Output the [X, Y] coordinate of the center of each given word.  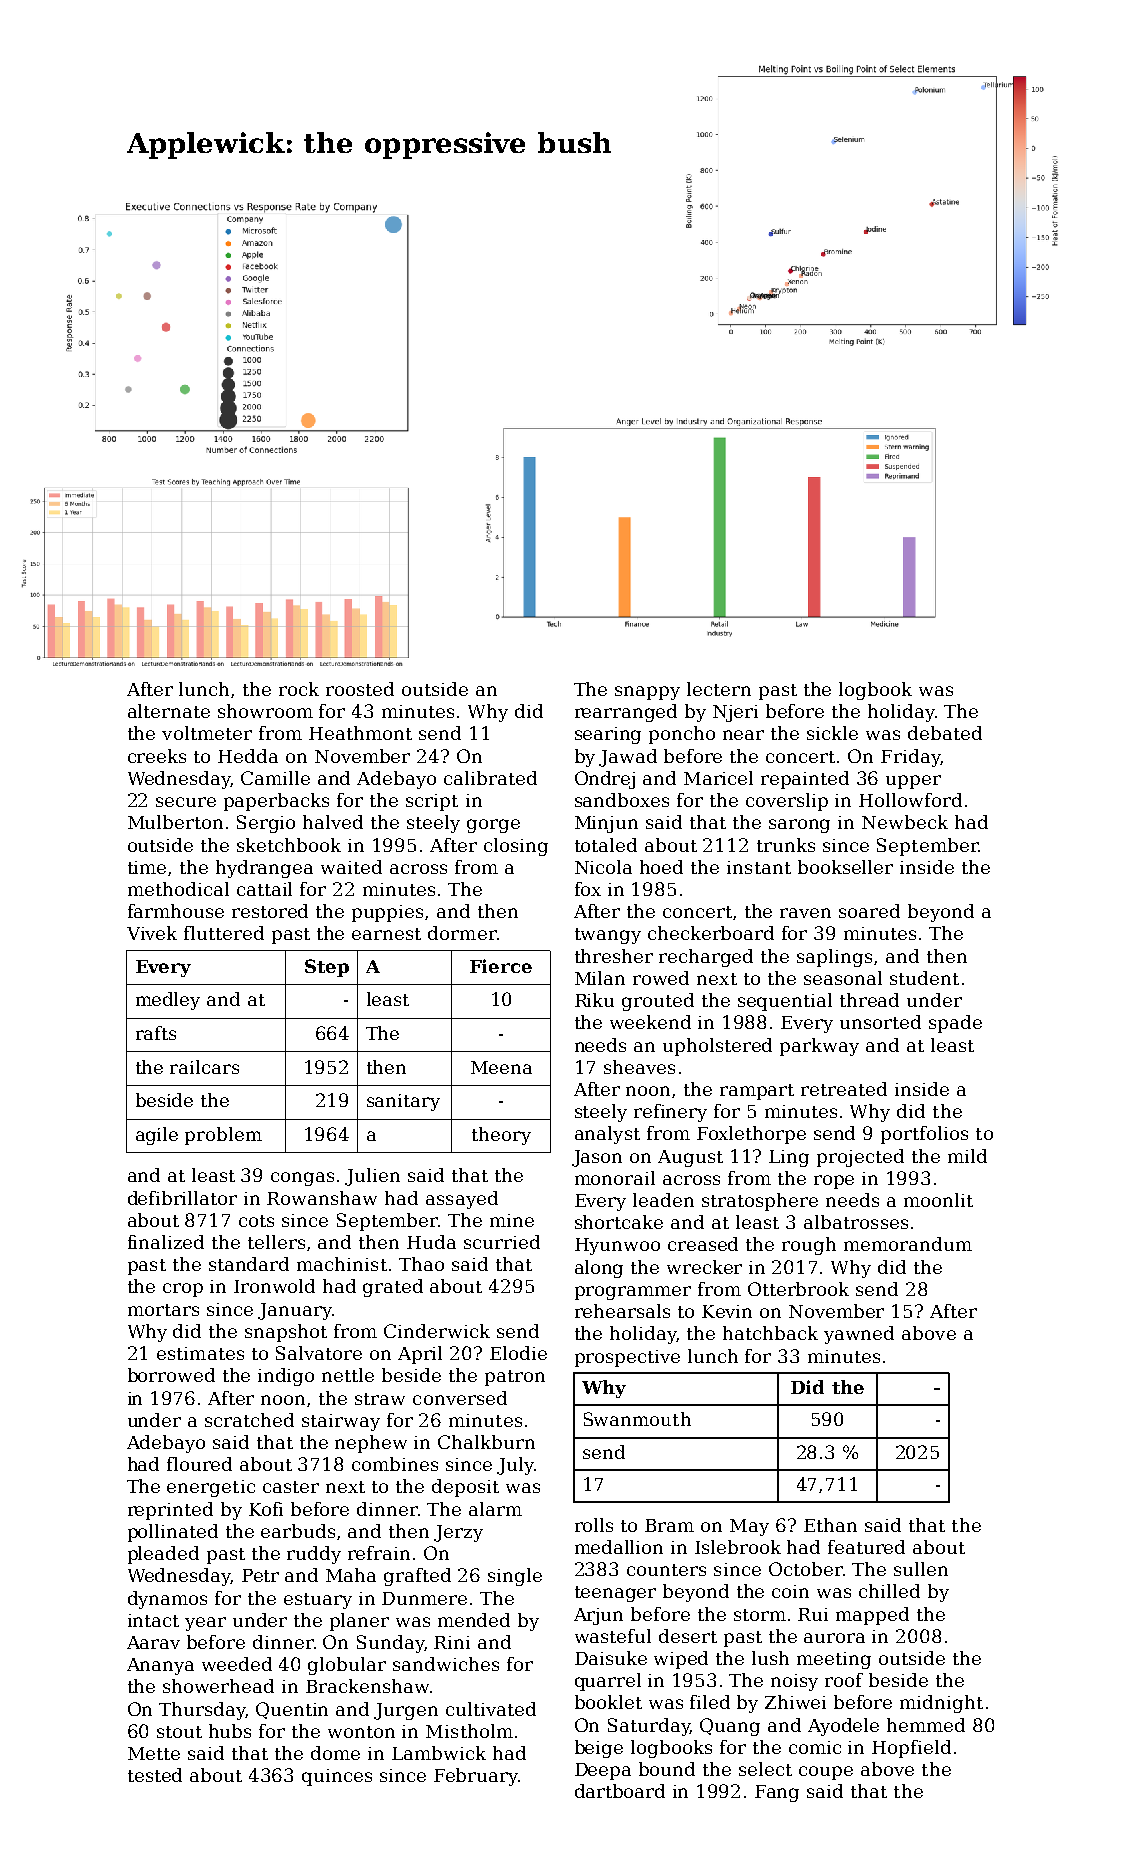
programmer [633, 1293]
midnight [941, 1704]
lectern [719, 689]
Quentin [292, 1710]
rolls [594, 1525]
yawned [859, 1335]
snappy [647, 693]
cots [256, 1221]
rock [299, 689]
